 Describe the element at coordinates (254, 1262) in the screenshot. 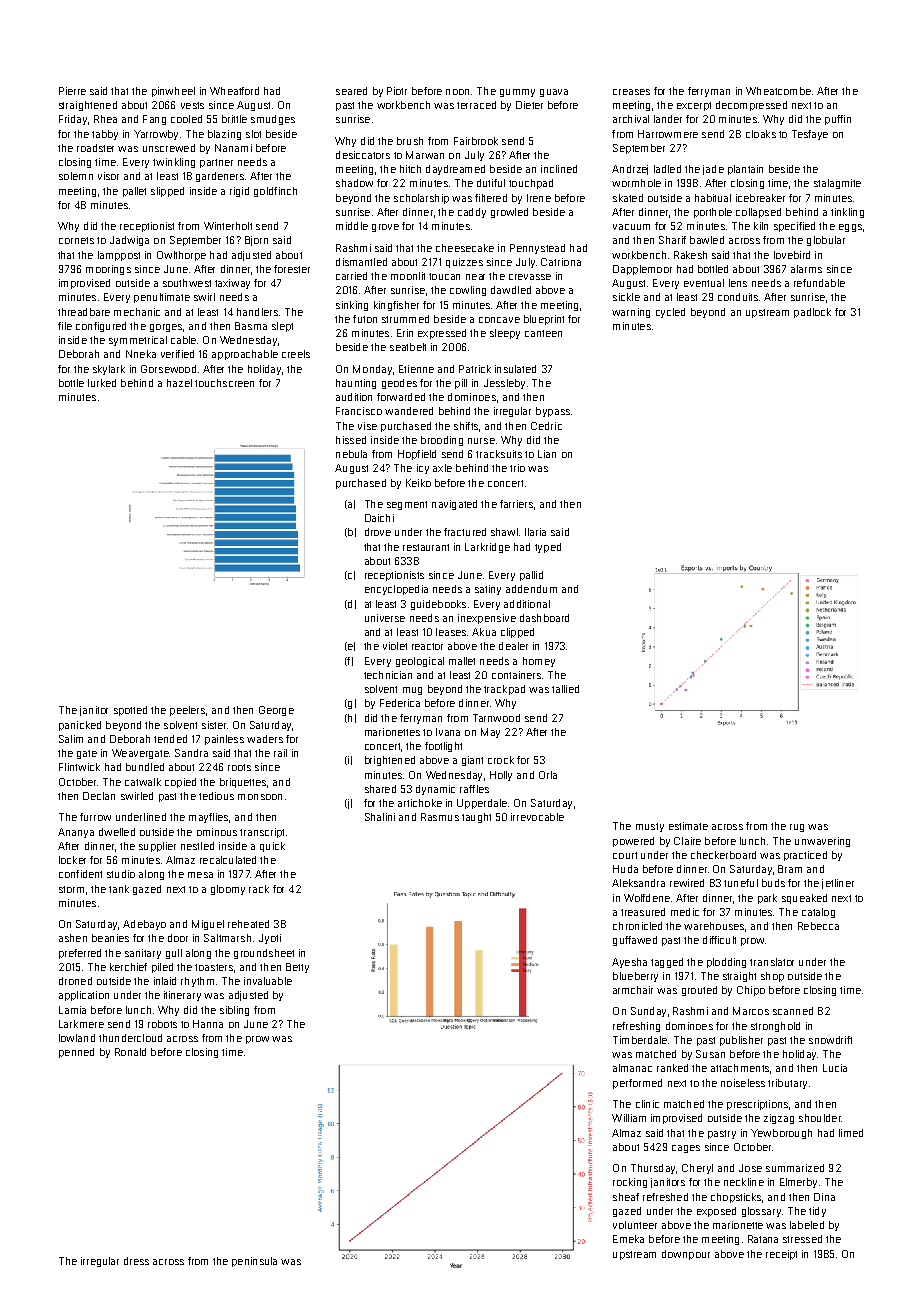

I see `peninsula` at that location.
